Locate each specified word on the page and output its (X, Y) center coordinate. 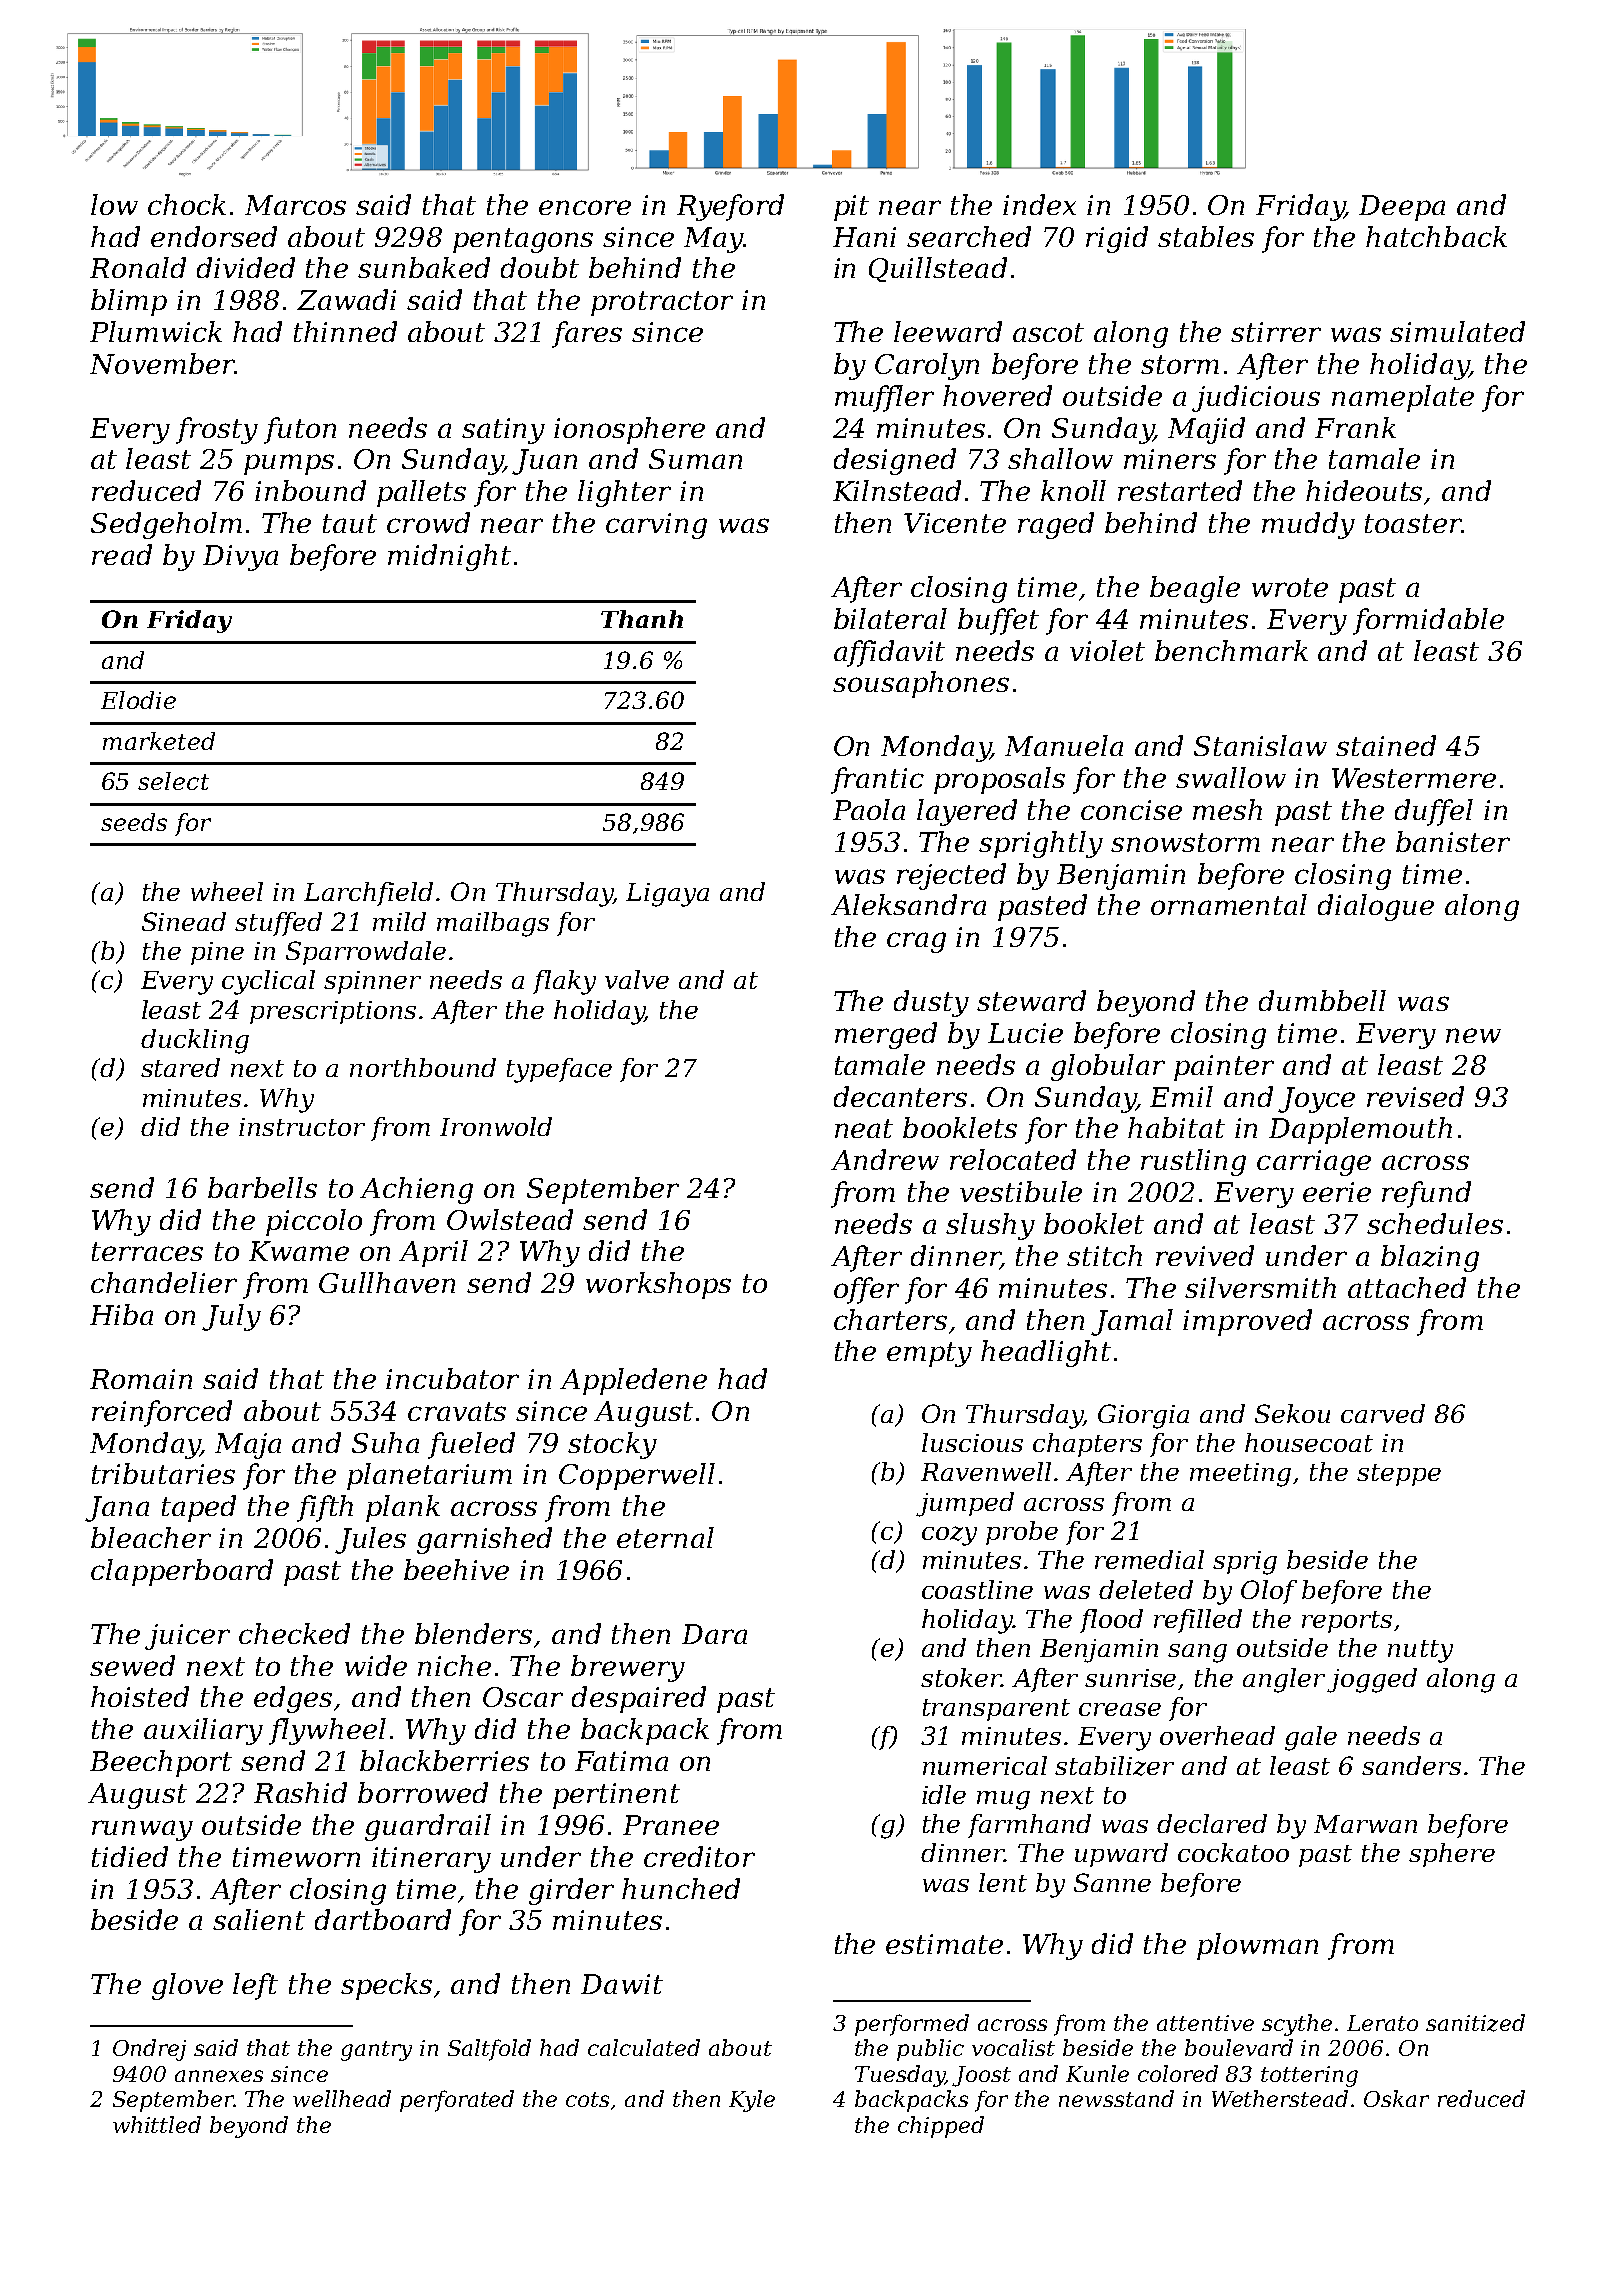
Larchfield (368, 894)
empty (929, 1354)
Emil (1181, 1096)
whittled (157, 2124)
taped (199, 1508)
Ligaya (667, 895)
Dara (714, 1634)
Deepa (1402, 208)
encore (585, 207)
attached (1407, 1287)
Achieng (416, 1190)
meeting (1240, 1475)
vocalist (1013, 2047)
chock (187, 204)
